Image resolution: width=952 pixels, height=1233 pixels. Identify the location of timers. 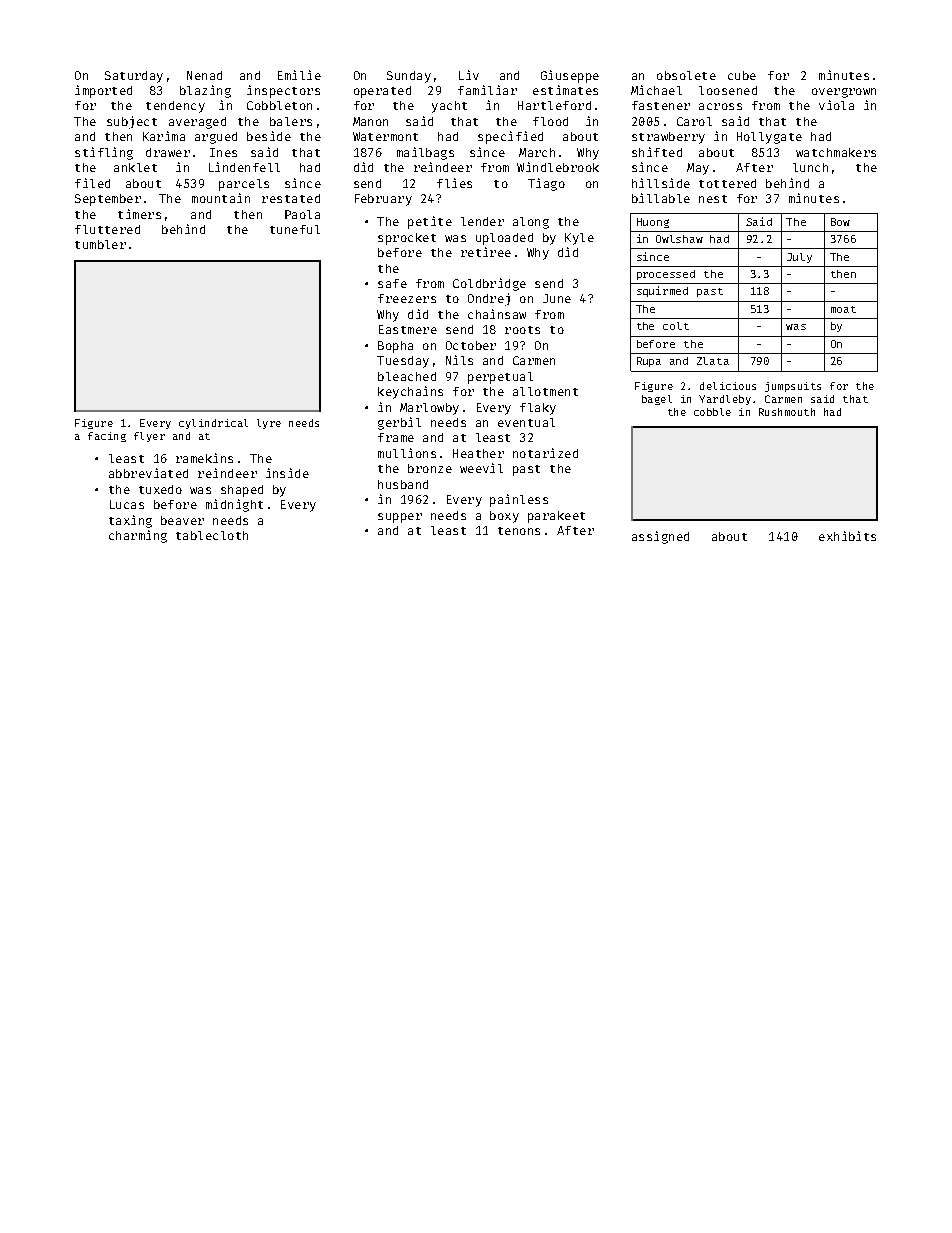
(139, 214).
